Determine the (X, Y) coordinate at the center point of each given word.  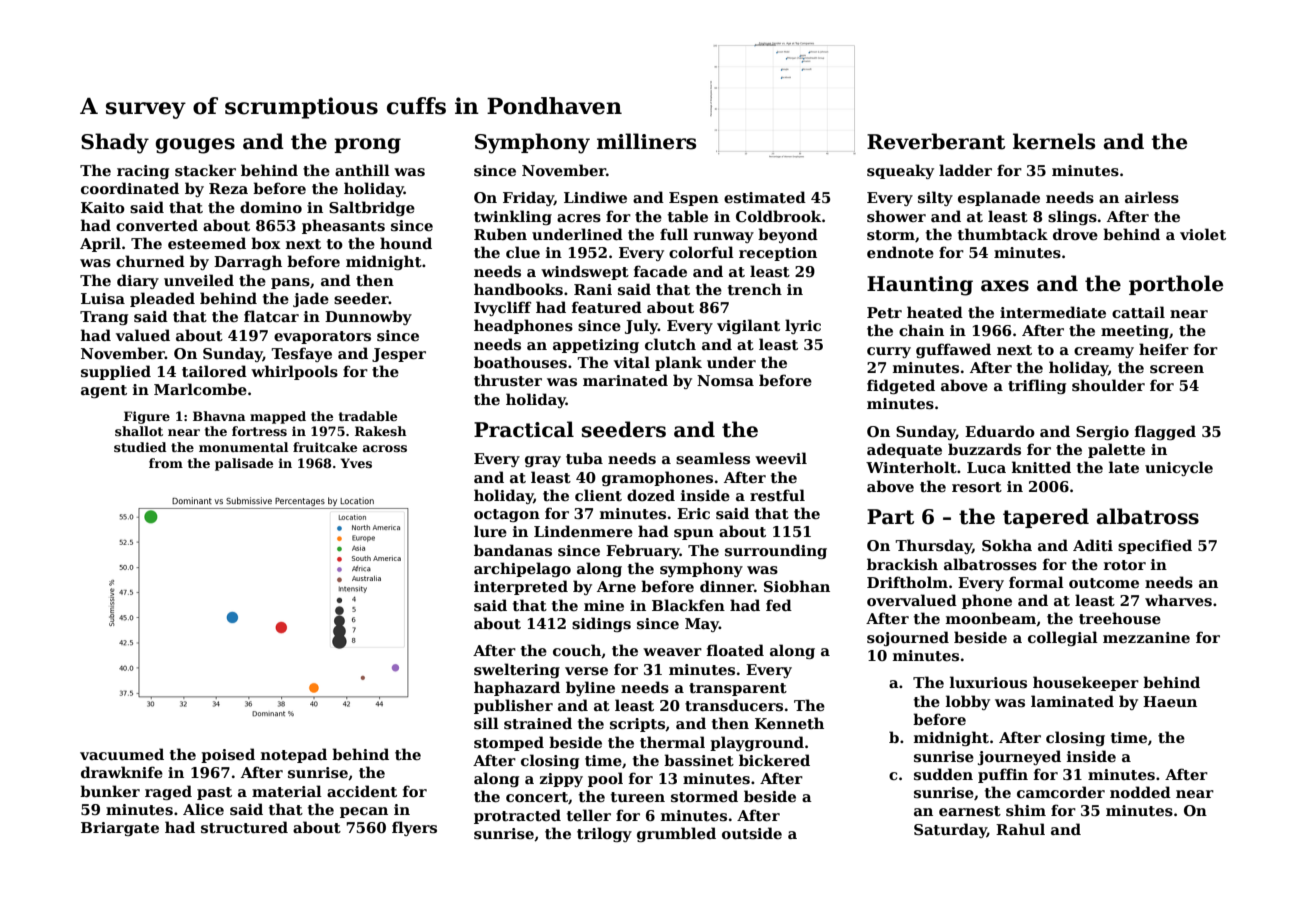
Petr (884, 312)
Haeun (1170, 701)
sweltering (517, 670)
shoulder (1108, 385)
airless (1152, 197)
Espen (694, 199)
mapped (278, 417)
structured (244, 827)
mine (604, 605)
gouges (195, 146)
